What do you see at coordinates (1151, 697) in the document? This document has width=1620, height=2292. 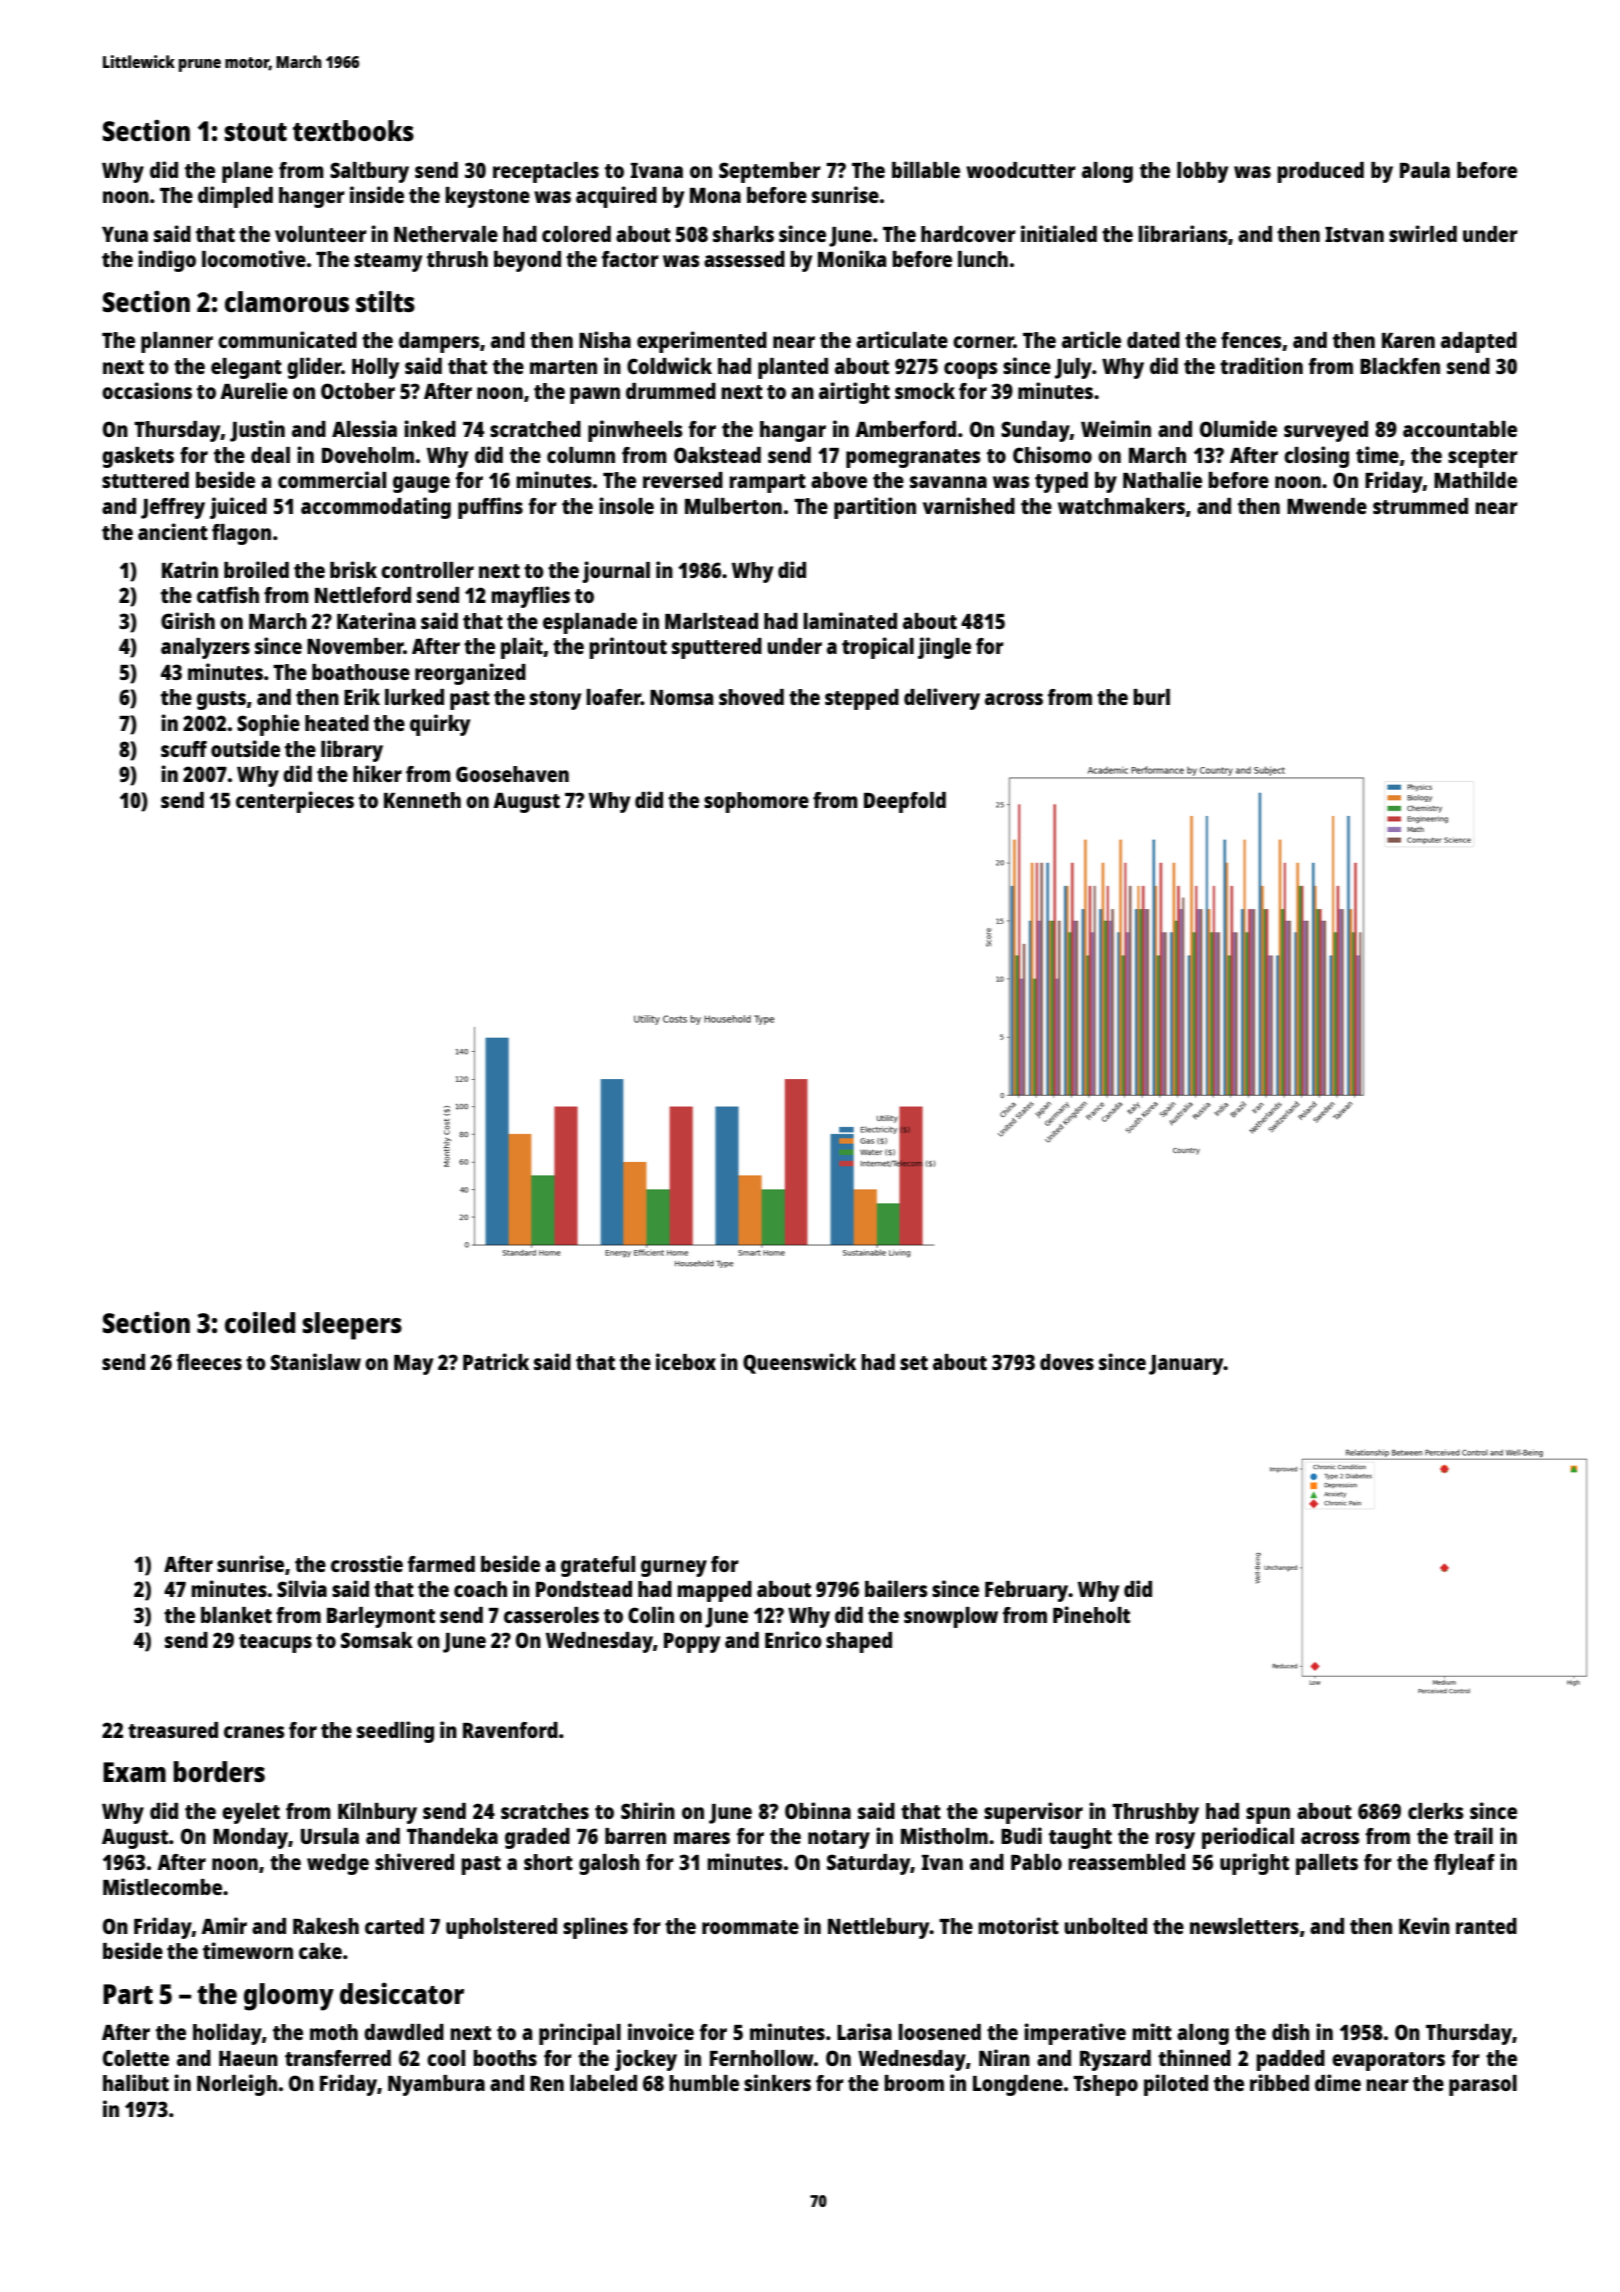 I see `burl` at bounding box center [1151, 697].
